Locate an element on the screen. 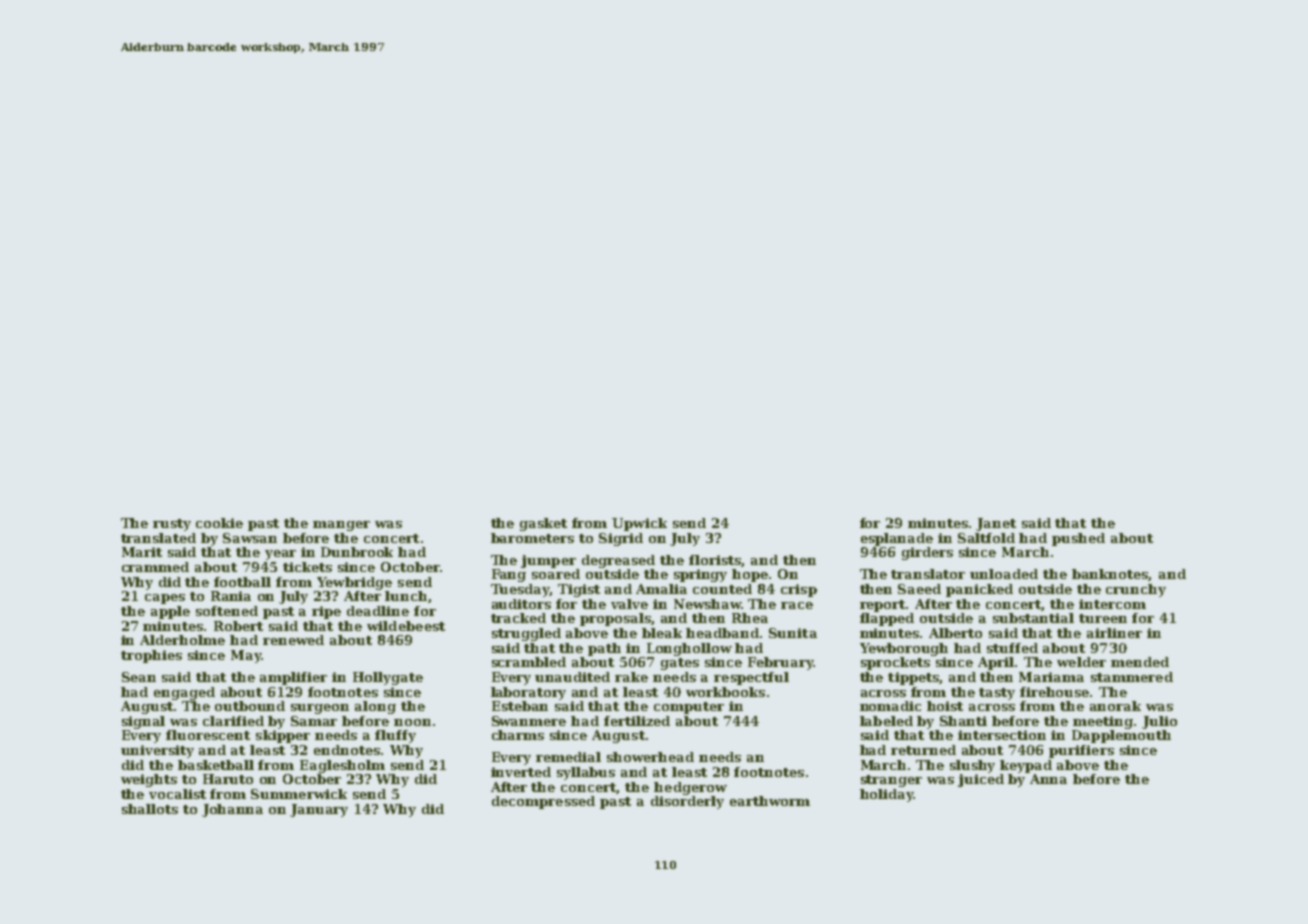 The image size is (1308, 924). hedgerow is located at coordinates (690, 788).
